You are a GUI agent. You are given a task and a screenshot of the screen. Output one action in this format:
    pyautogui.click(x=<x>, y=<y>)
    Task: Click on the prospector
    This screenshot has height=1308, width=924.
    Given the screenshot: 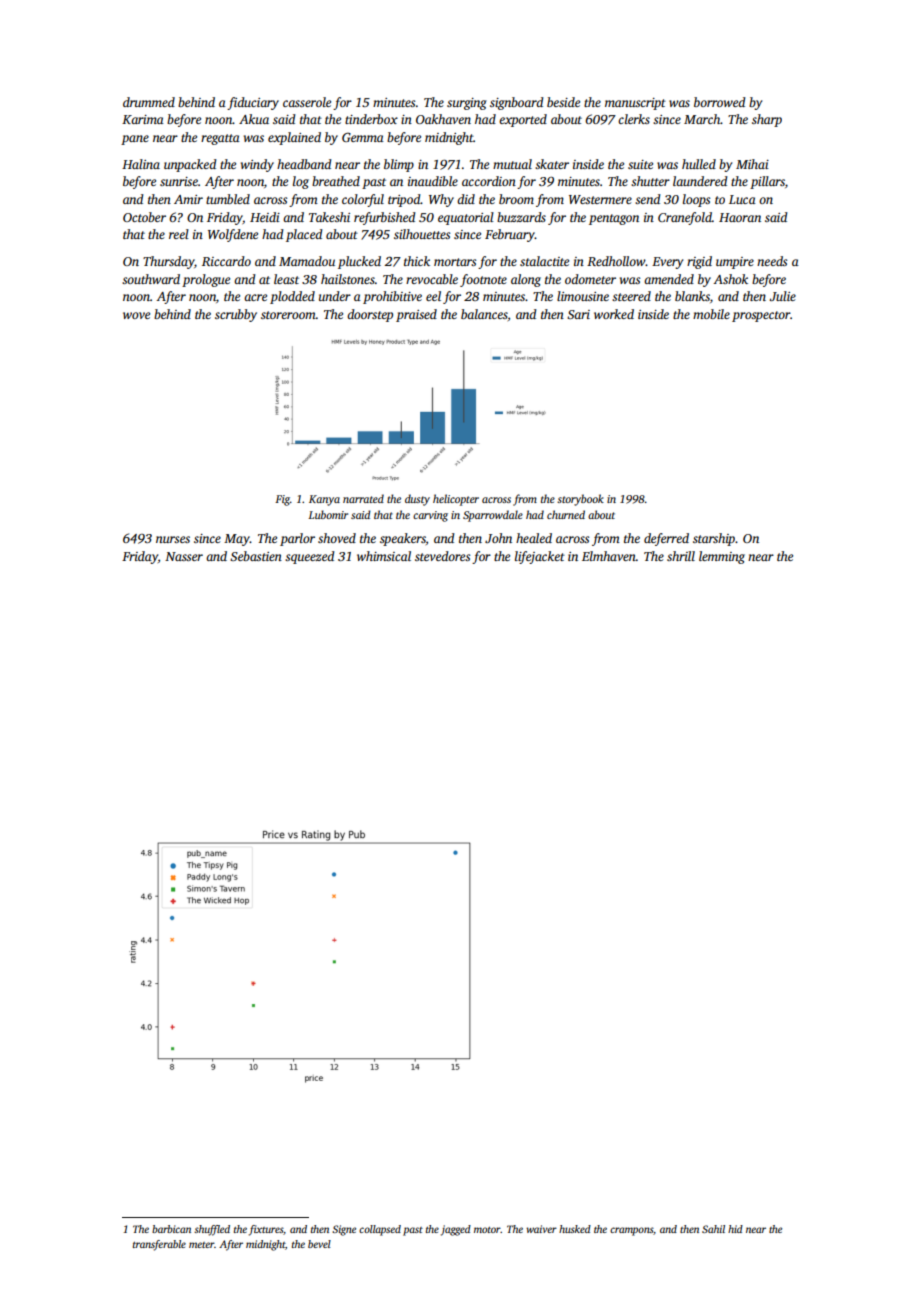 What is the action you would take?
    pyautogui.click(x=761, y=316)
